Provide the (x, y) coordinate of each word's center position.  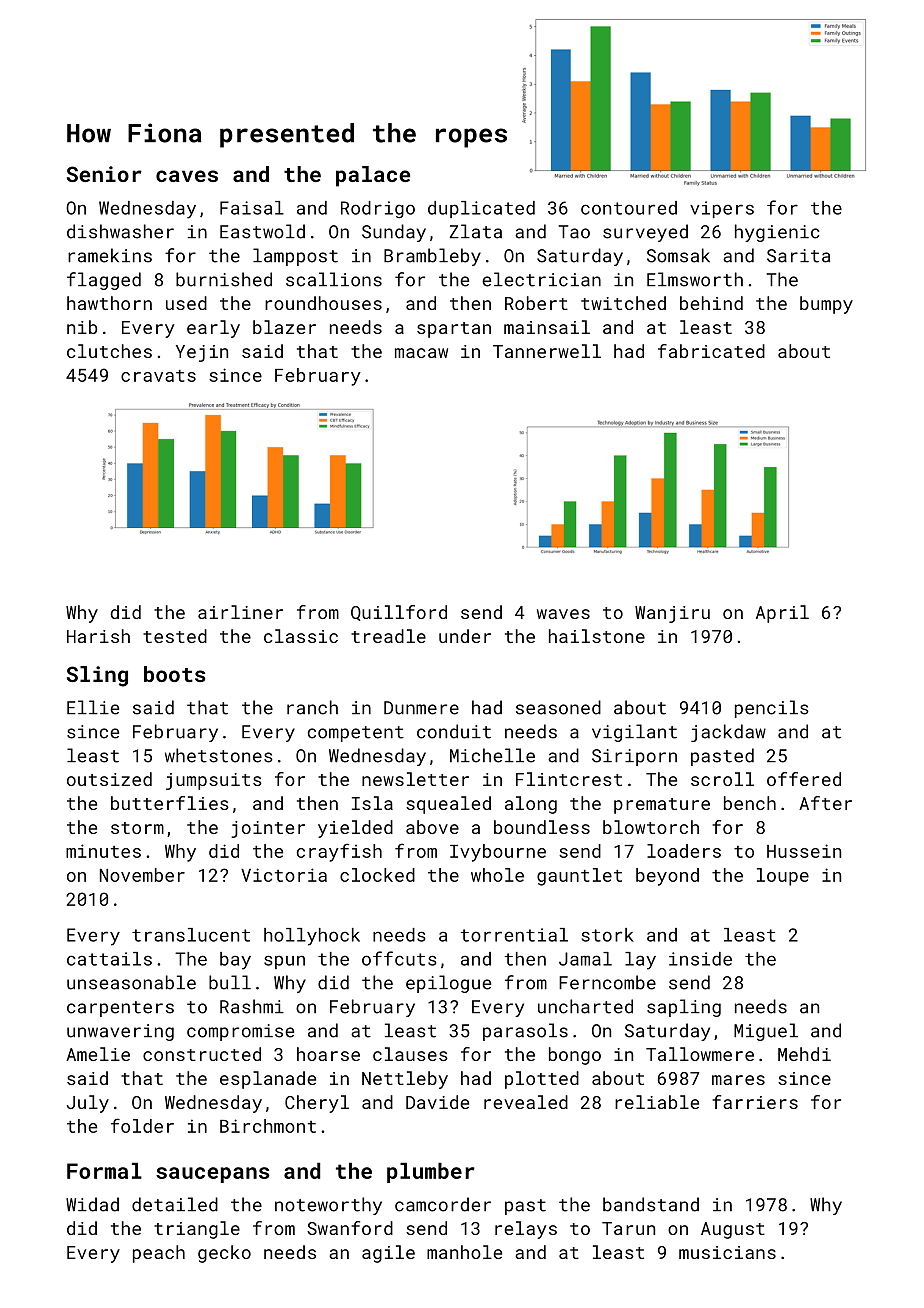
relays (526, 1230)
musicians (727, 1252)
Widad (92, 1204)
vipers (722, 209)
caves (187, 176)
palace (373, 176)
